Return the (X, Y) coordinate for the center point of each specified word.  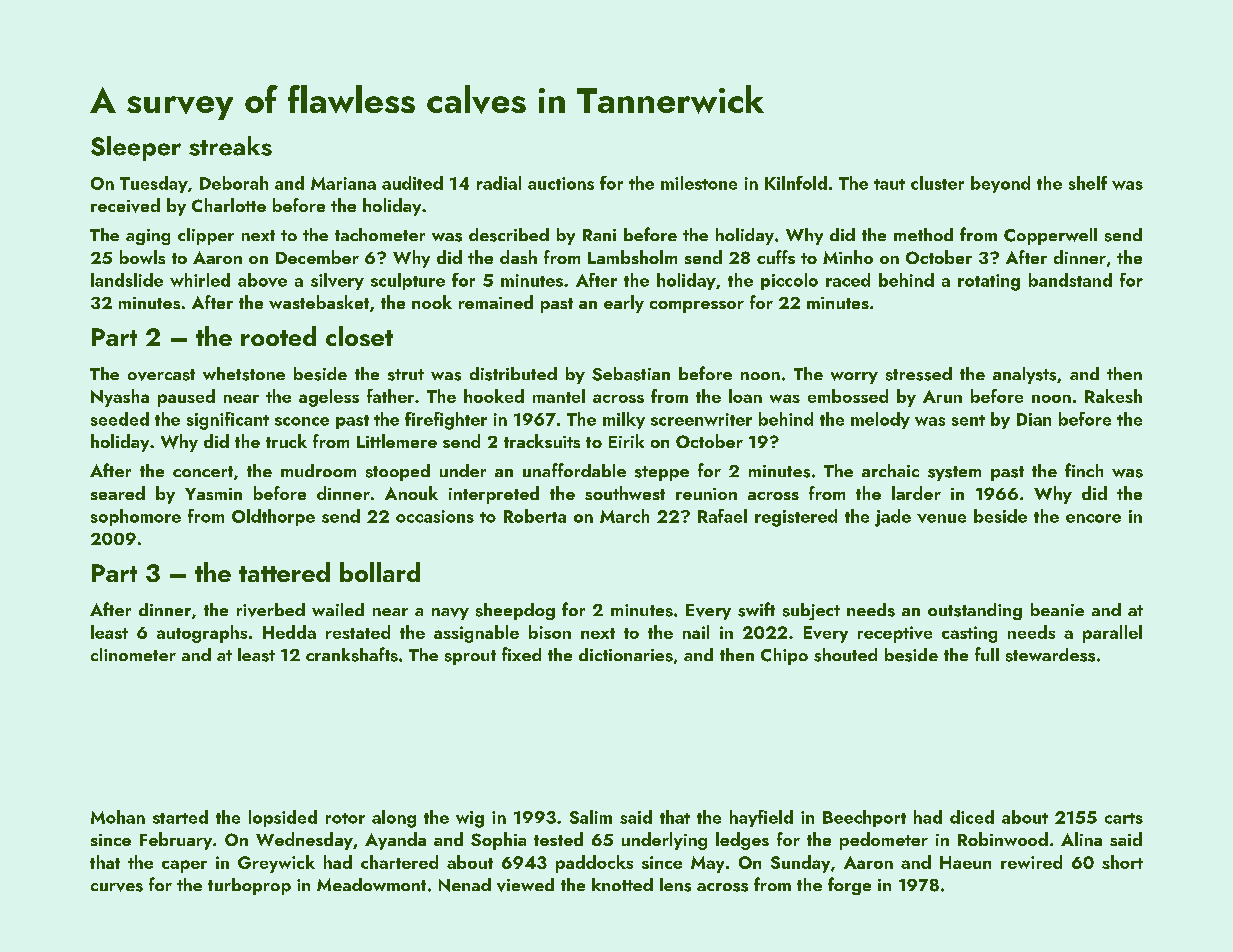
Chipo (784, 656)
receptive (895, 634)
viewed (525, 885)
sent (968, 420)
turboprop (249, 886)
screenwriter (701, 419)
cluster (937, 183)
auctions (561, 183)
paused (186, 398)
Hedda (289, 632)
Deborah (234, 183)
